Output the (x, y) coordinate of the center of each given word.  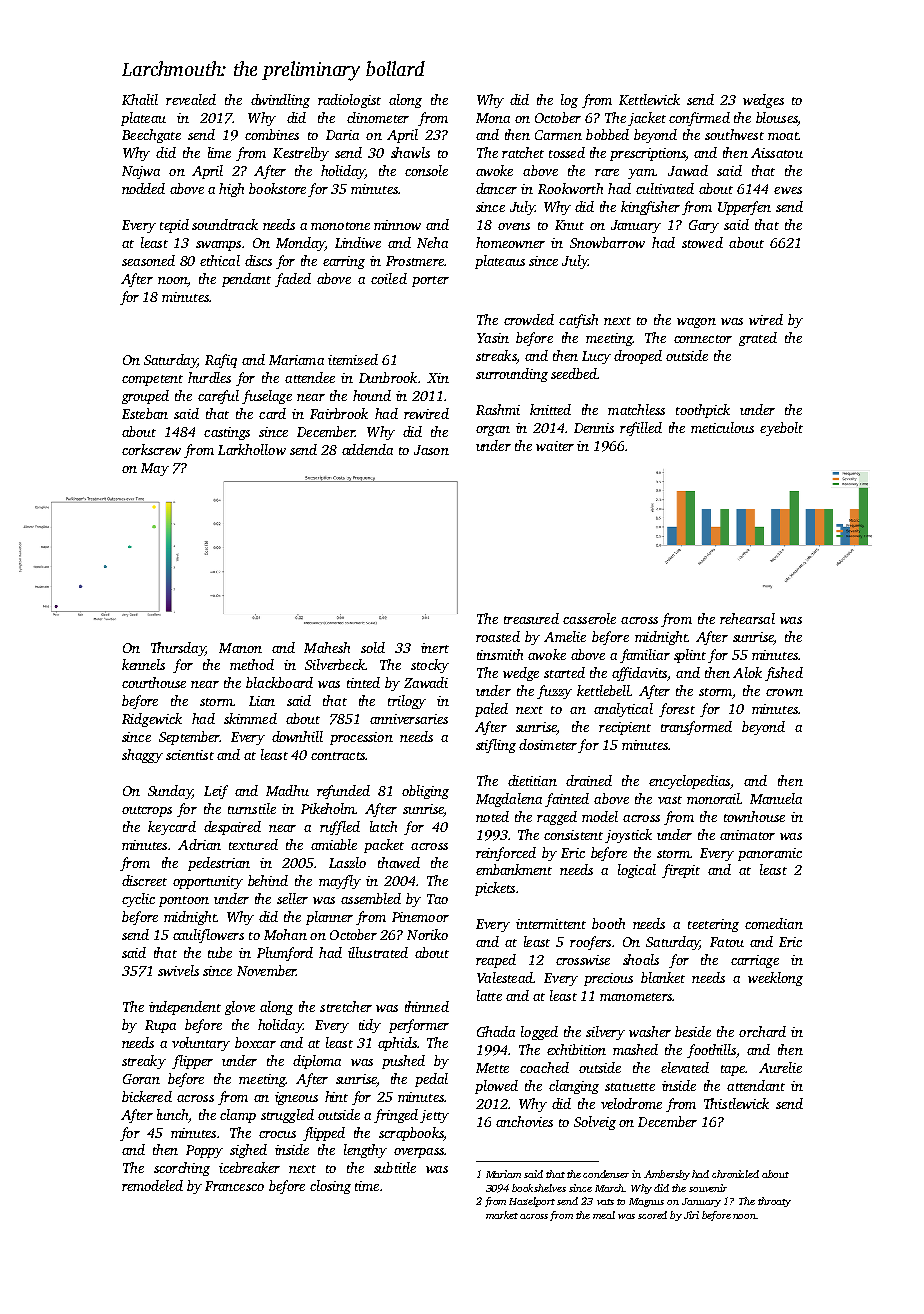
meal (604, 1215)
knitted (550, 409)
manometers (636, 997)
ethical (220, 260)
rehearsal (747, 618)
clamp (238, 1116)
